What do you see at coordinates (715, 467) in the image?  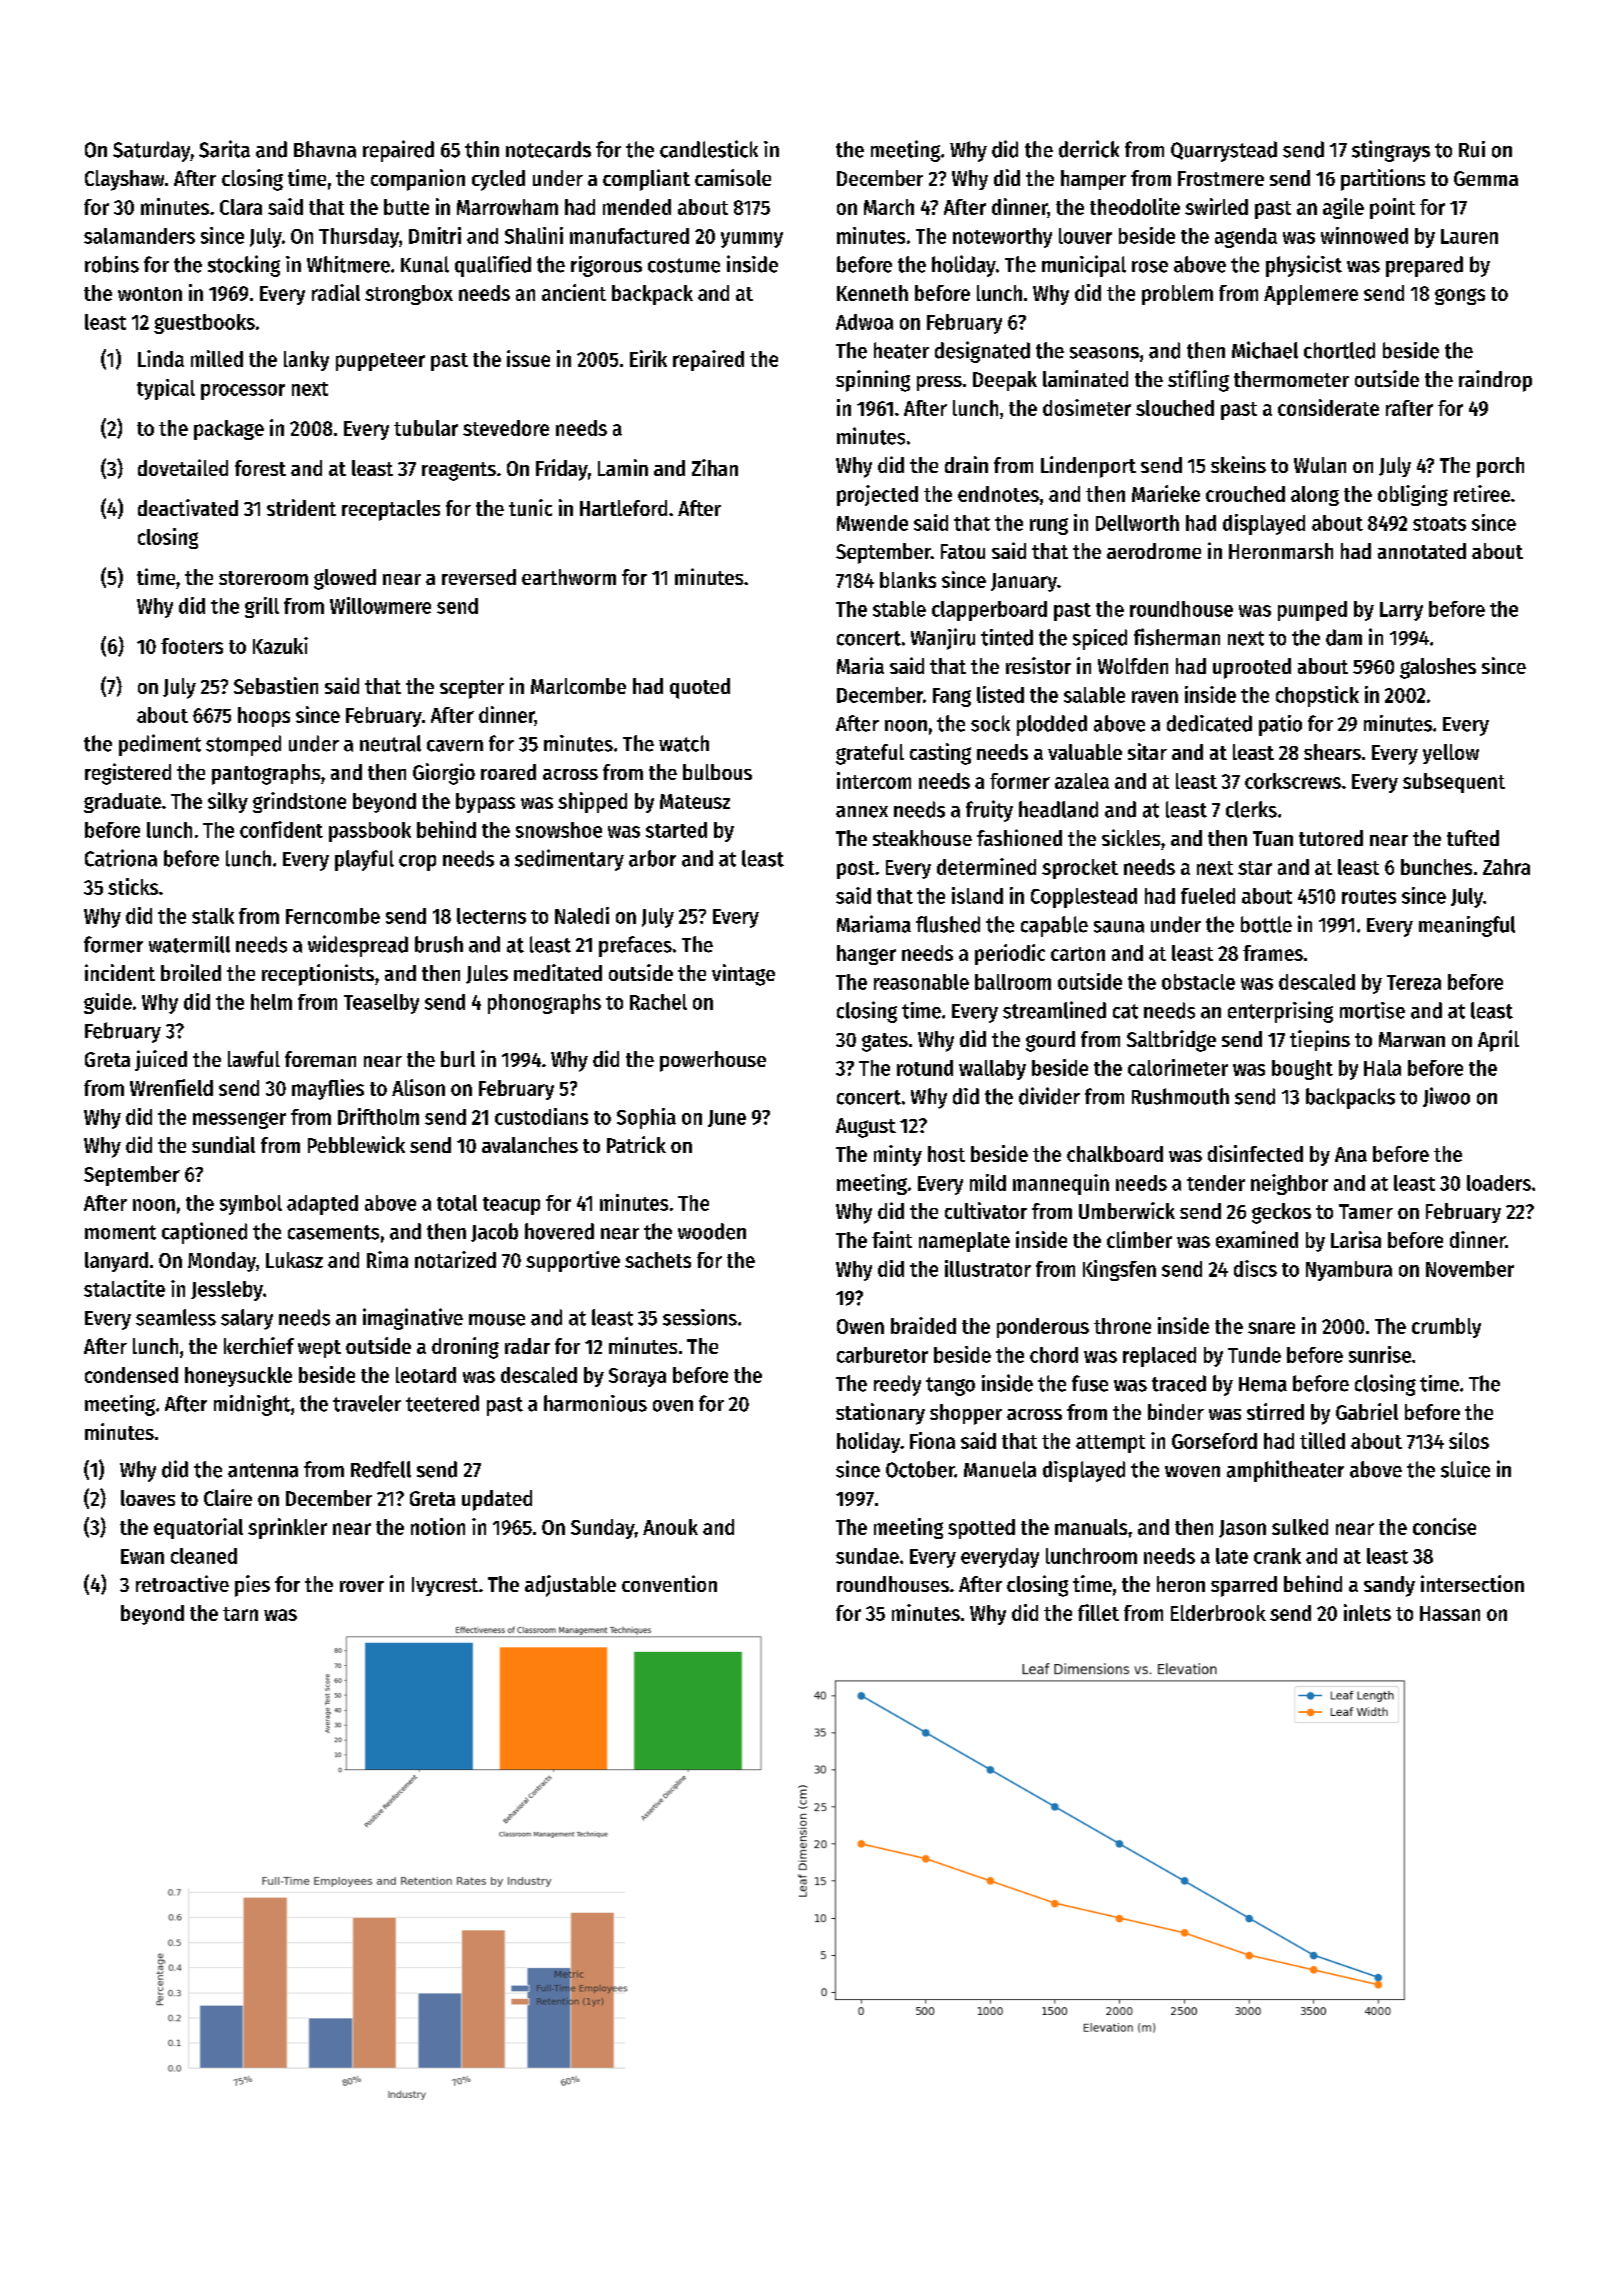 I see `Zihan` at bounding box center [715, 467].
